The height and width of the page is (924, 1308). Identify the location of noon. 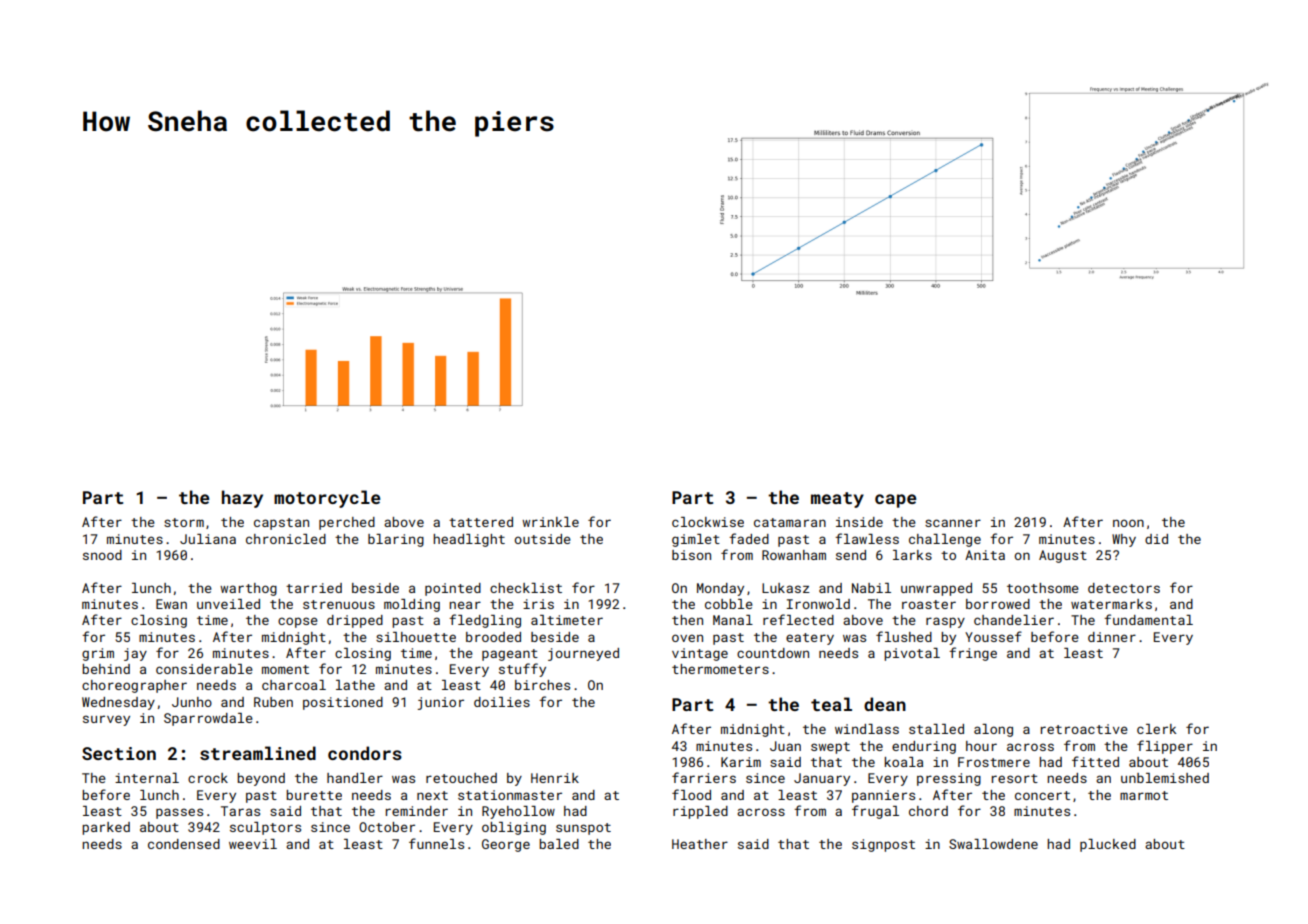
(1128, 523).
